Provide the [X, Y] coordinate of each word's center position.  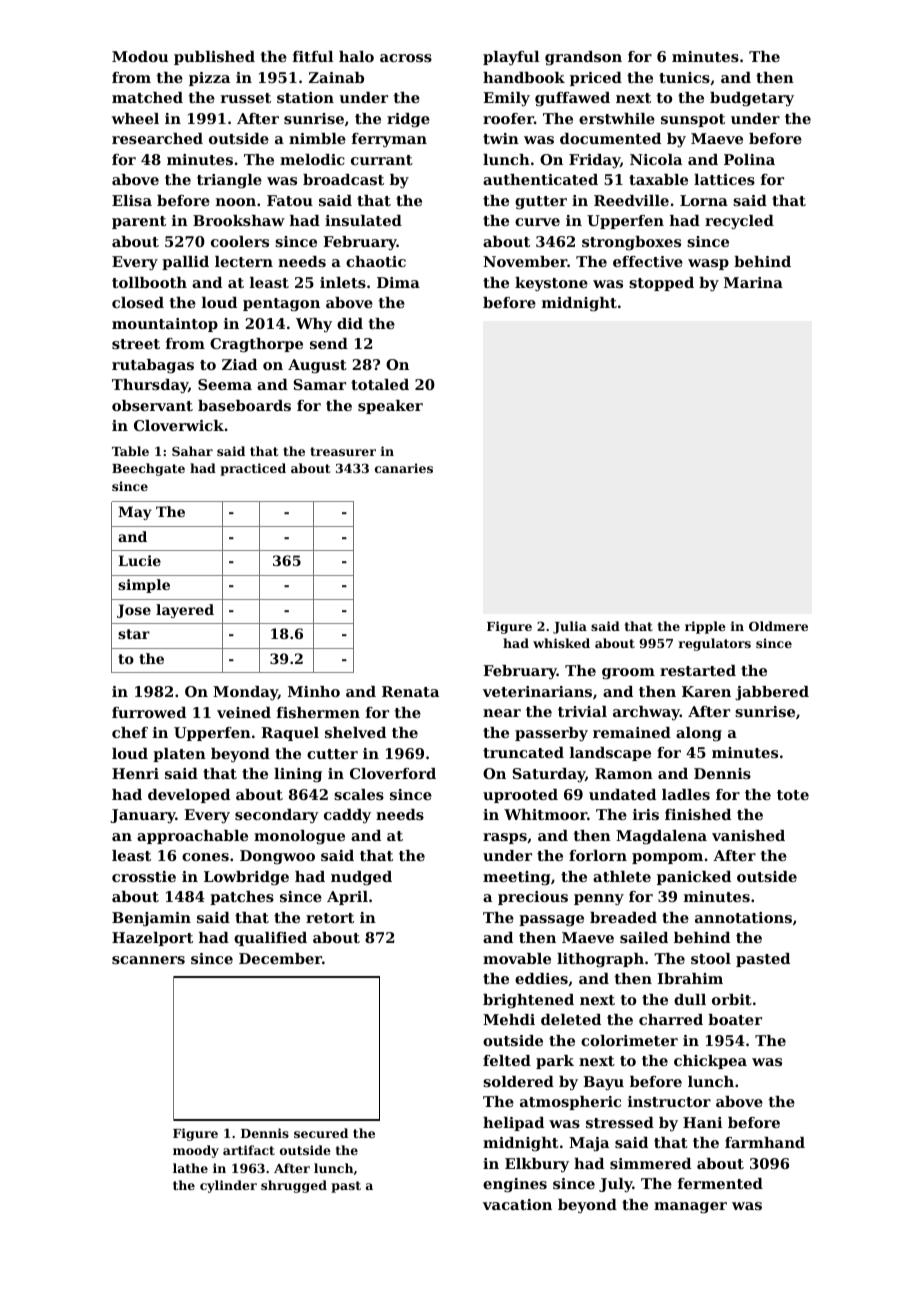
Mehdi [509, 1019]
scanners [148, 960]
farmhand [765, 1142]
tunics [684, 77]
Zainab [336, 77]
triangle [229, 181]
